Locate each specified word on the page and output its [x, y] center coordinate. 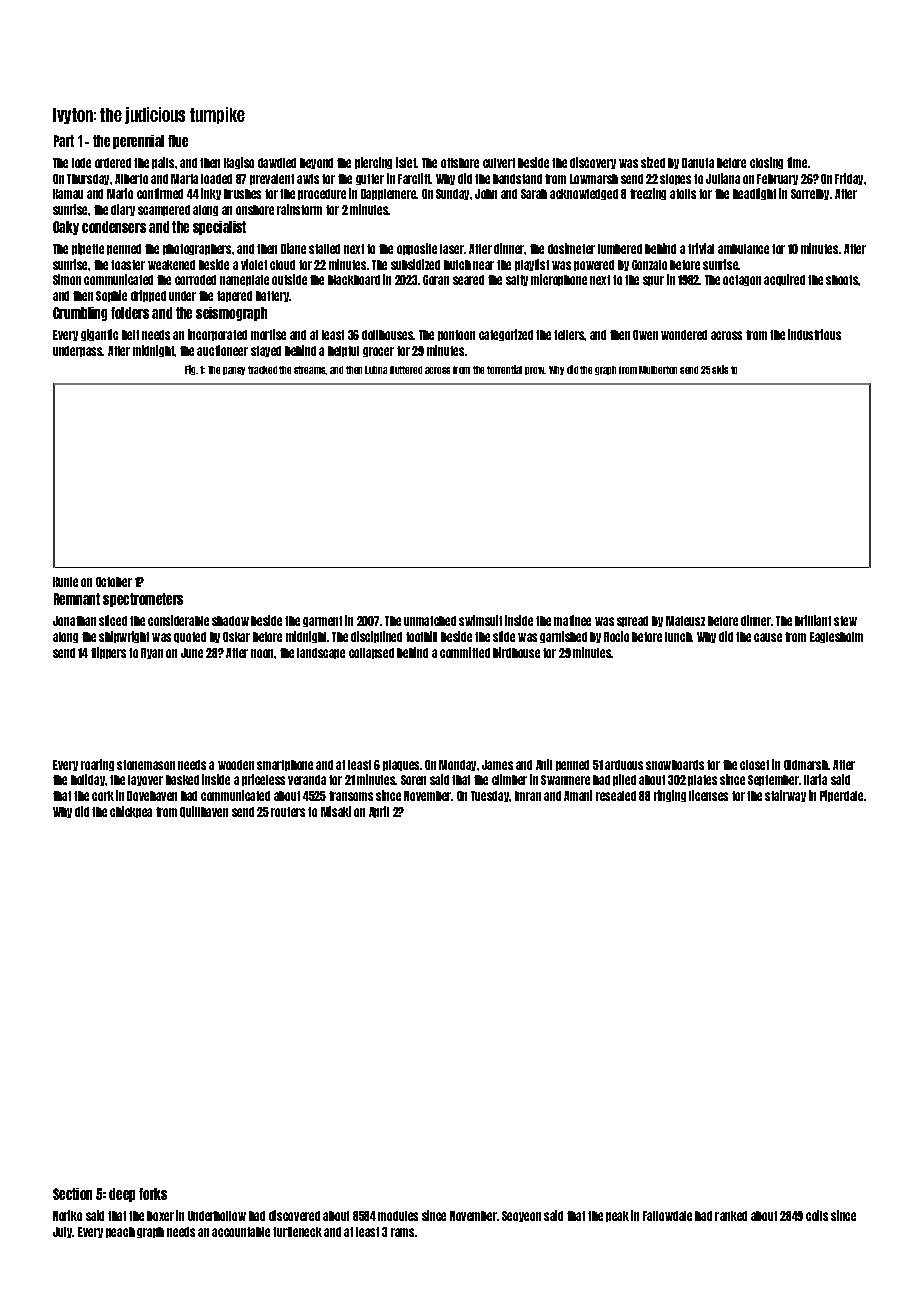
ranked [731, 1216]
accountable [241, 1232]
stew [845, 621]
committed [465, 652]
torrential [504, 369]
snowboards [675, 765]
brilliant [813, 620]
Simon [67, 279]
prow [535, 371]
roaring [97, 765]
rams [402, 1232]
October [114, 582]
